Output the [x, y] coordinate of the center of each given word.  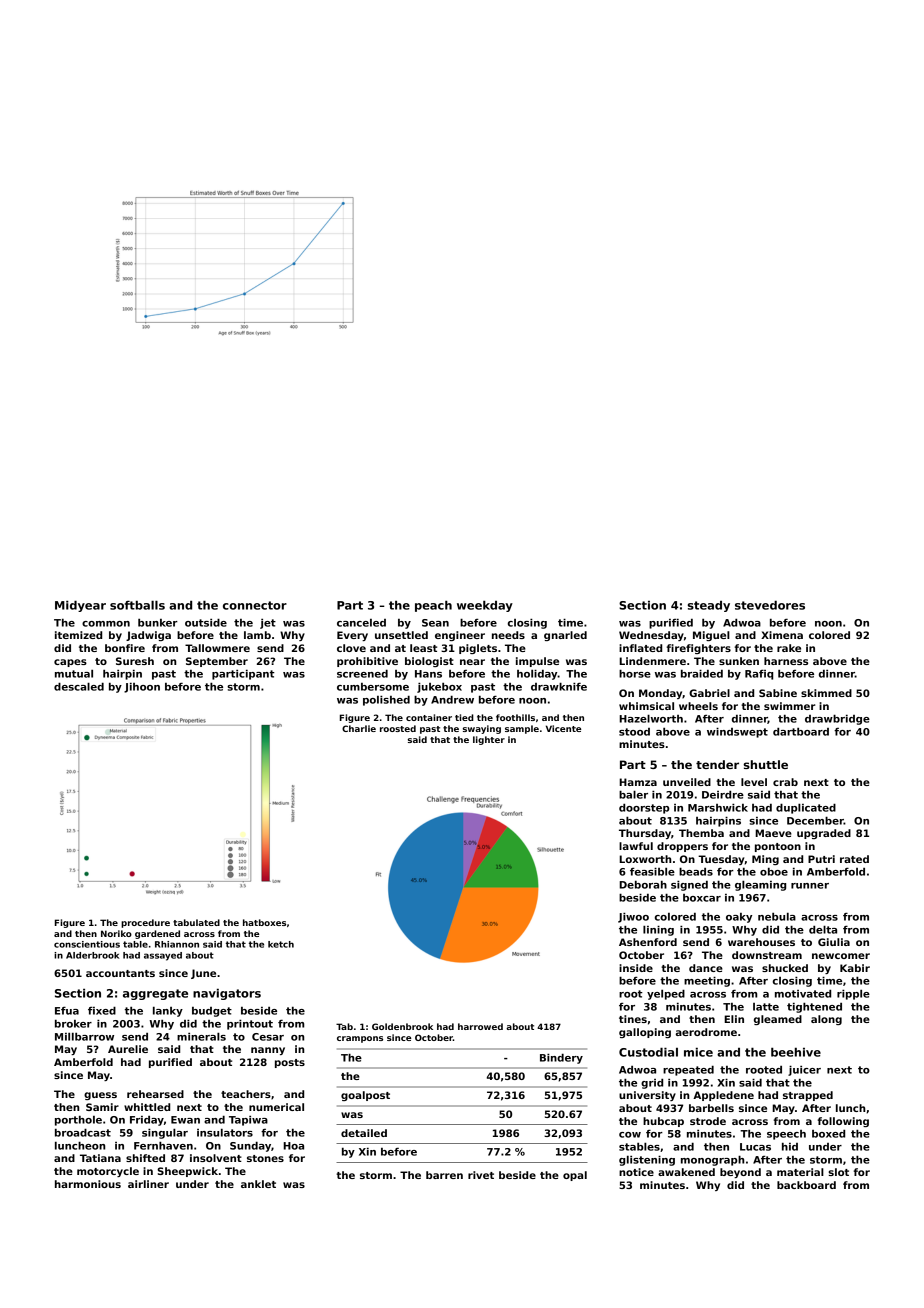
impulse [537, 662]
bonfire [125, 648]
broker [73, 1023]
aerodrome [706, 1032]
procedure [145, 923]
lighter [489, 740]
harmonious [88, 1184]
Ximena [782, 635]
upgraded [824, 834]
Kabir [855, 968]
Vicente [563, 728]
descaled [79, 686]
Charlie [359, 728]
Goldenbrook [402, 1026]
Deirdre [723, 794]
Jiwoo [633, 917]
